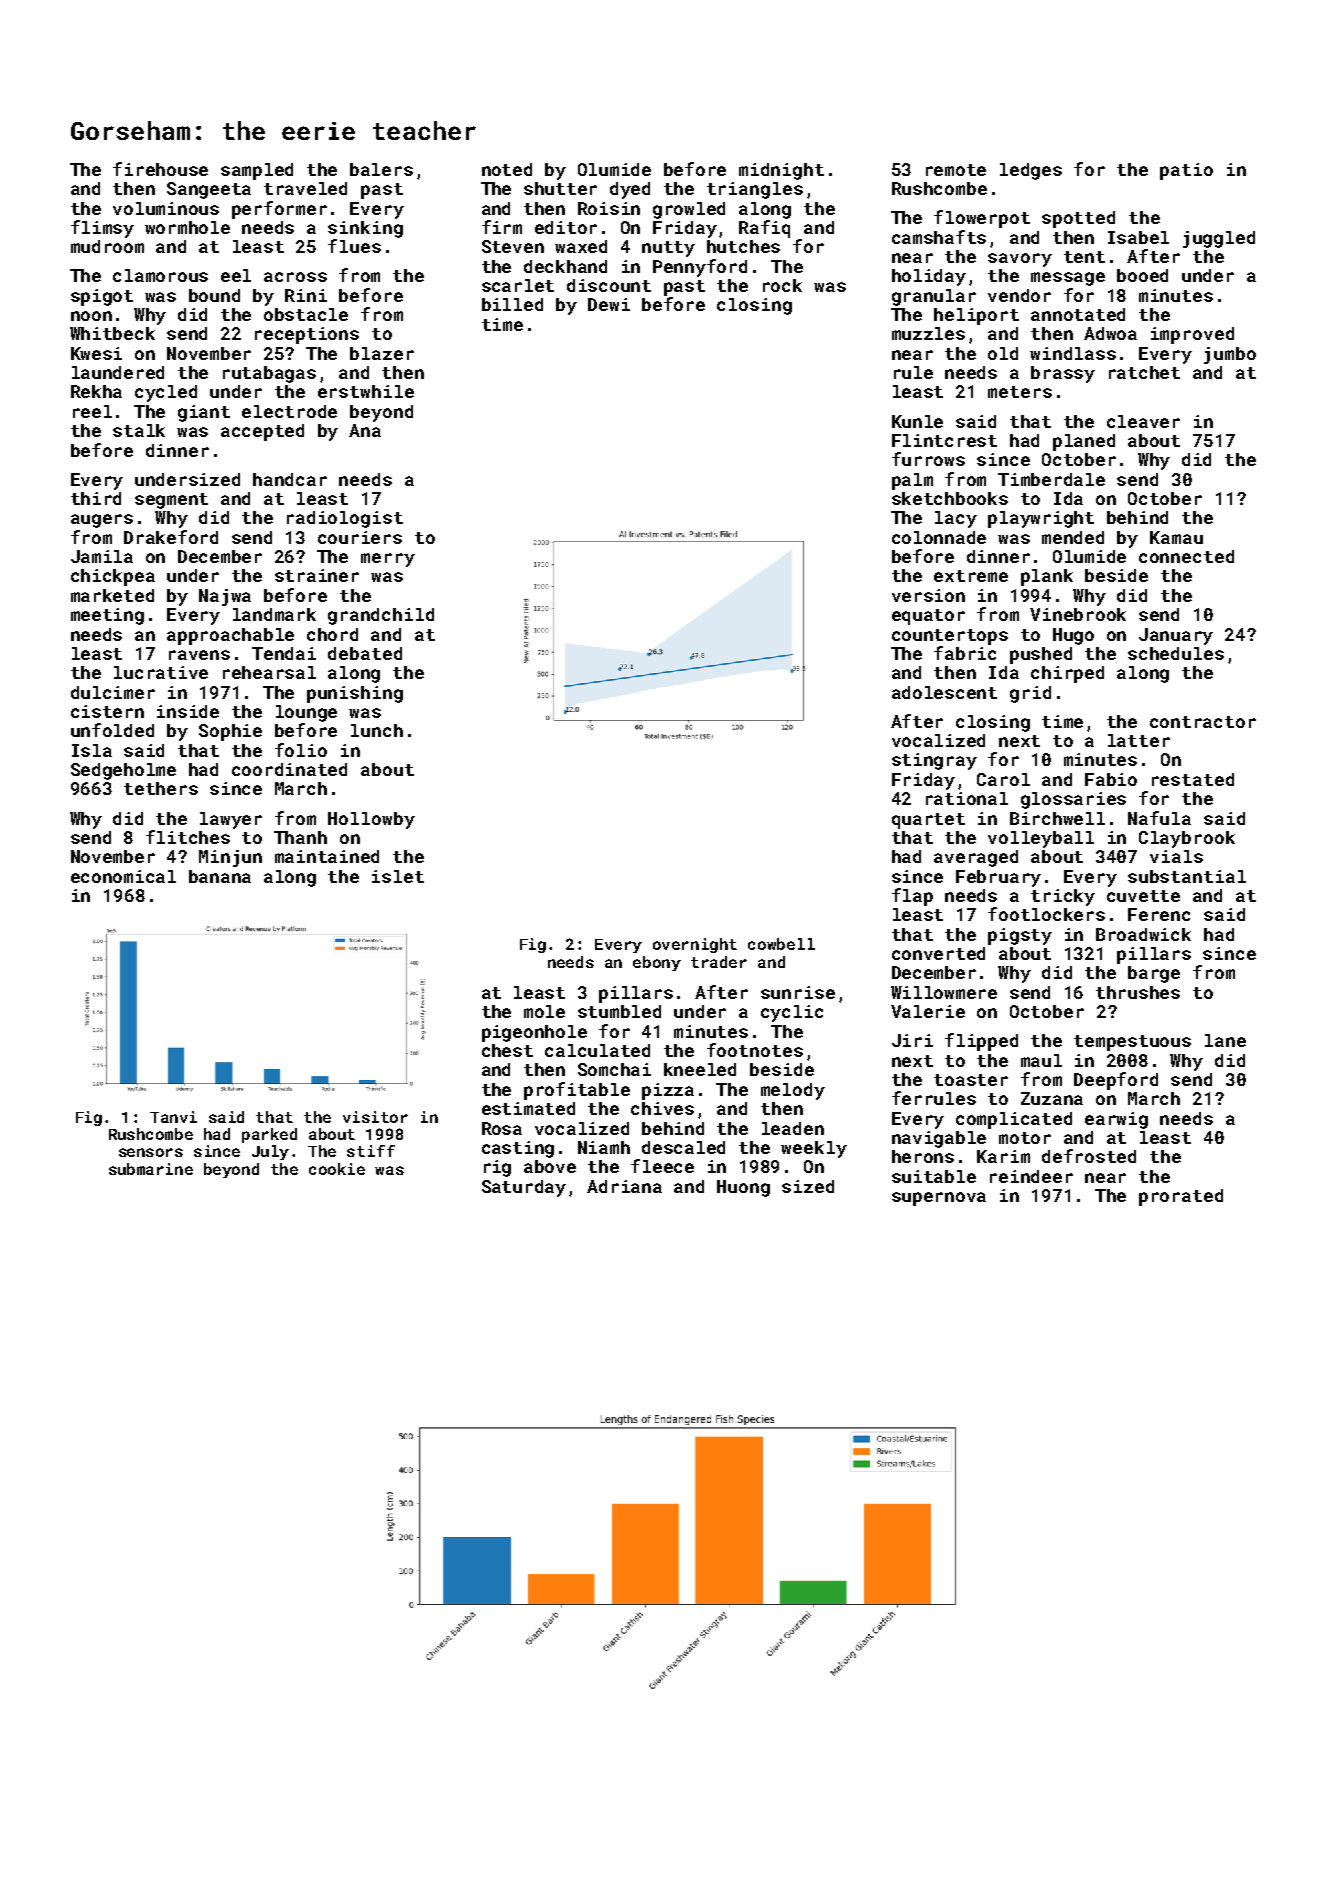 Image resolution: width=1334 pixels, height=1887 pixels. I want to click on Broadwick, so click(1143, 934).
